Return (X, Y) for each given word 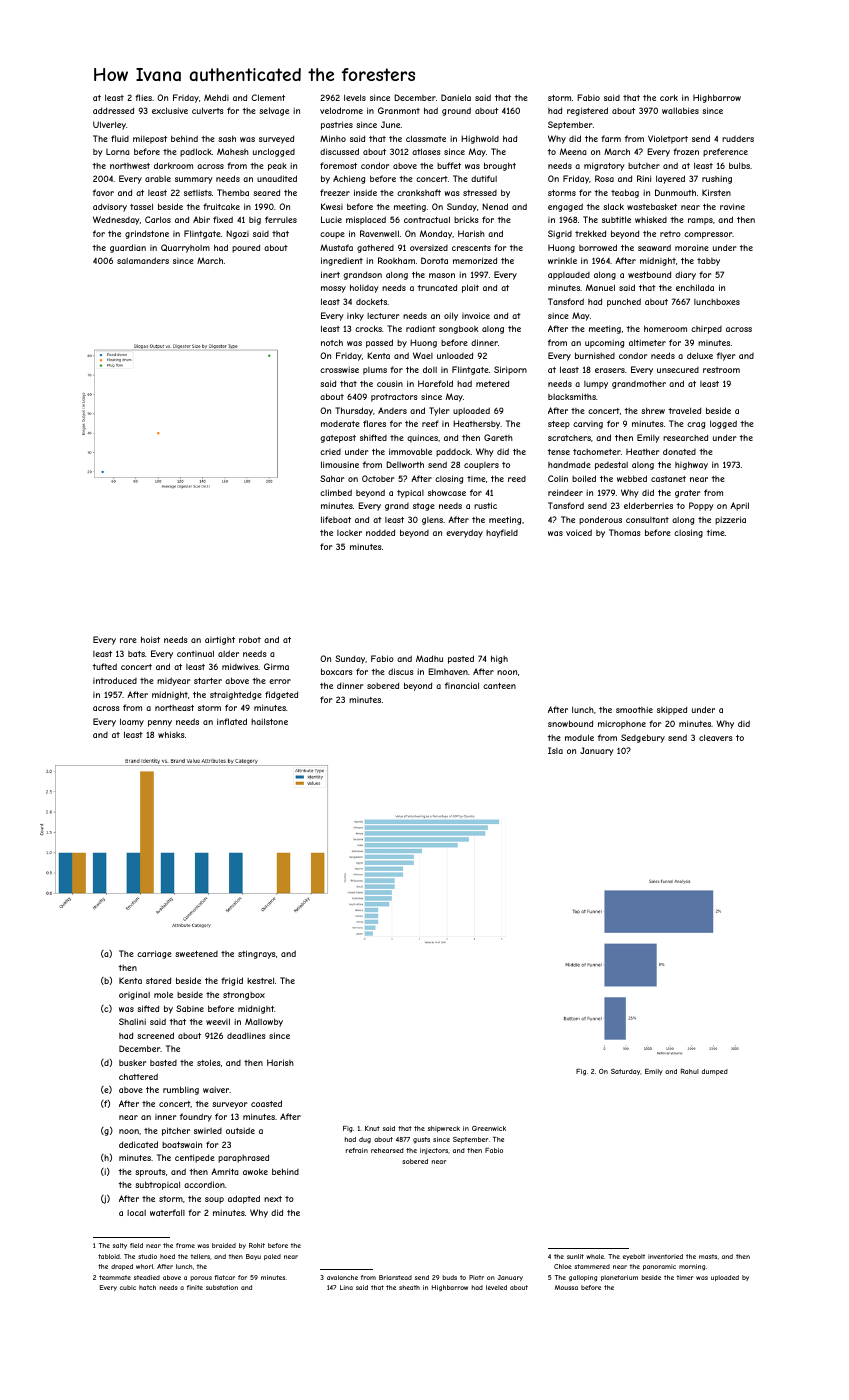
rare (128, 640)
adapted (244, 1199)
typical (410, 493)
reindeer (565, 492)
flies (143, 97)
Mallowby (264, 1022)
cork (669, 97)
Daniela (456, 97)
